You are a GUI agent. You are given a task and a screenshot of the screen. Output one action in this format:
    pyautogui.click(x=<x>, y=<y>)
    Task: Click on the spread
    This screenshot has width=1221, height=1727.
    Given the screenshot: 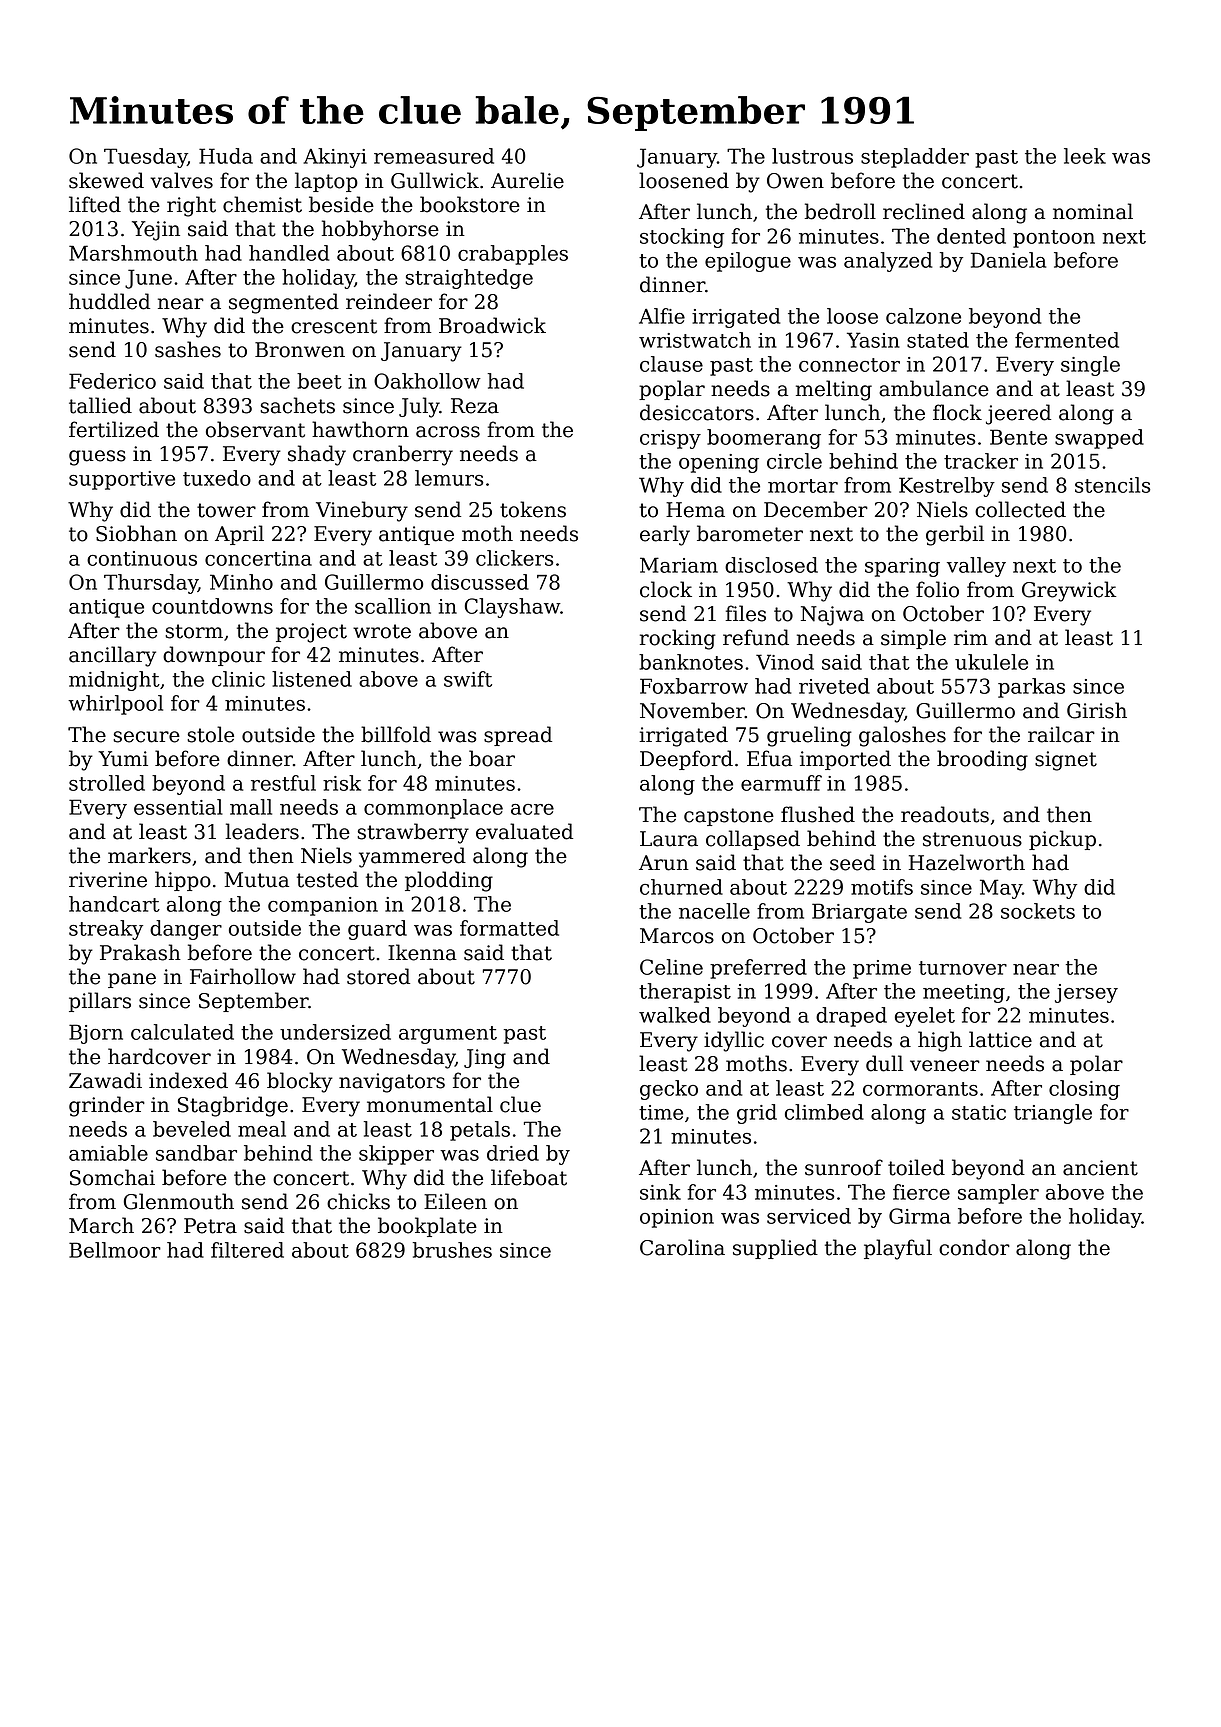 What is the action you would take?
    pyautogui.click(x=518, y=736)
